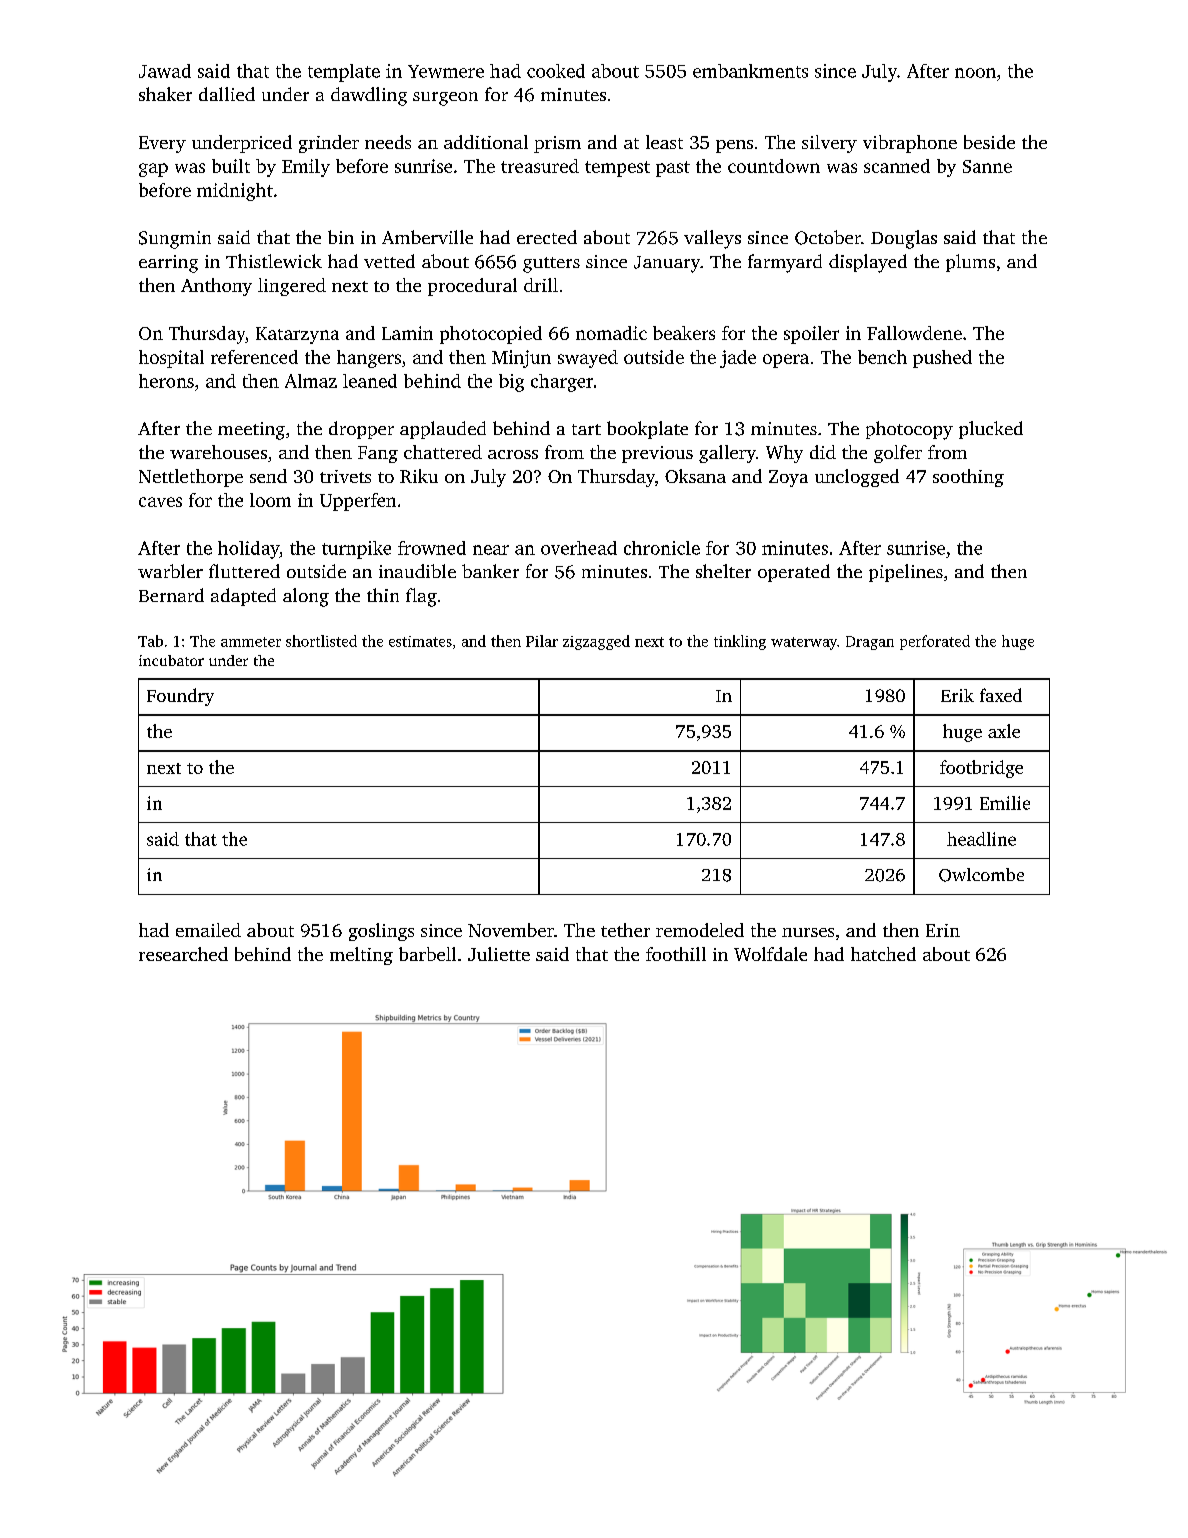 The width and height of the page is (1188, 1538). Describe the element at coordinates (662, 548) in the page. I see `chronicle` at that location.
